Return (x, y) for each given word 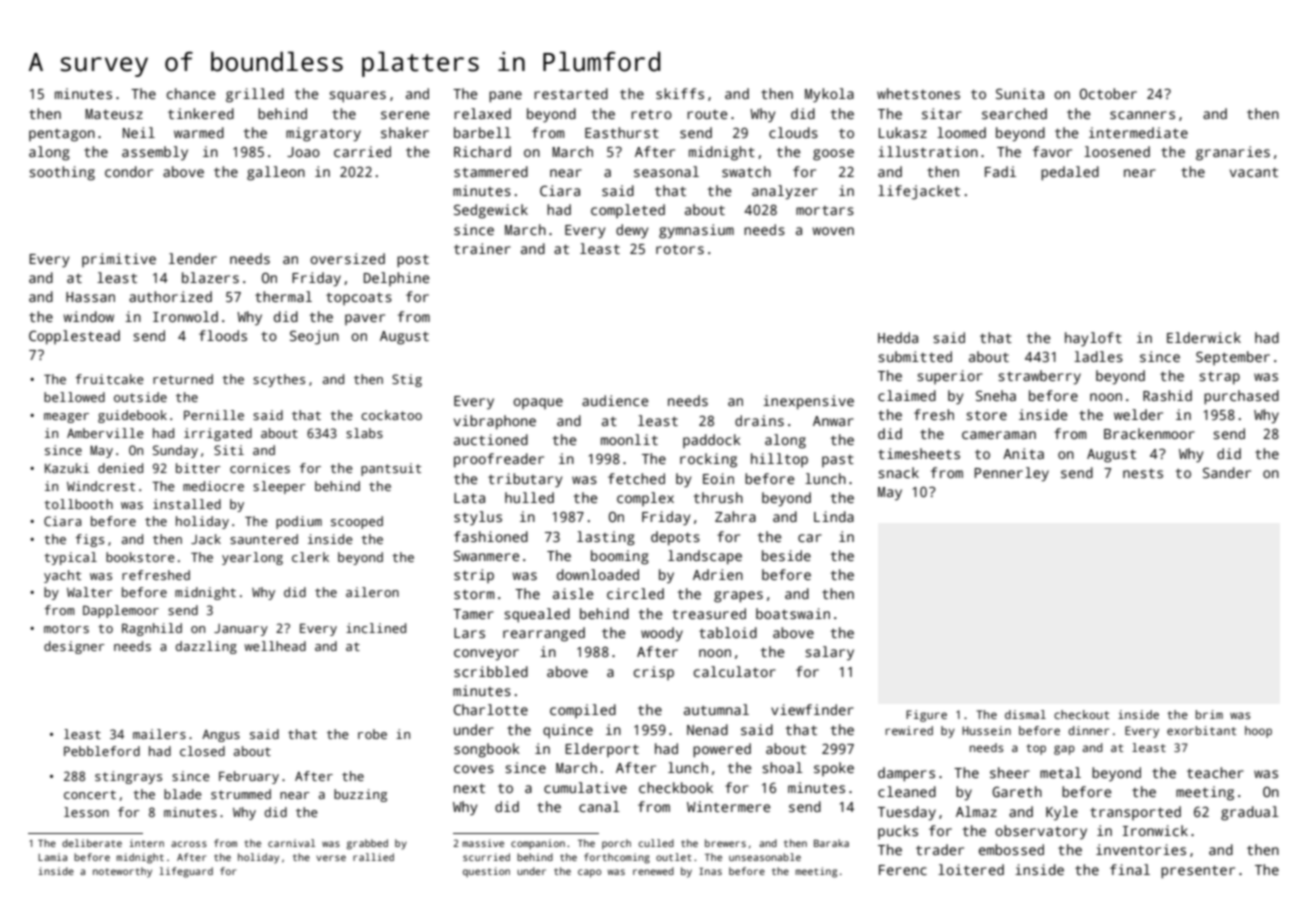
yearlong (252, 558)
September (1233, 358)
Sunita (1020, 93)
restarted (571, 93)
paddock (712, 441)
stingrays (128, 777)
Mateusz (114, 114)
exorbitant (1201, 730)
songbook (487, 750)
